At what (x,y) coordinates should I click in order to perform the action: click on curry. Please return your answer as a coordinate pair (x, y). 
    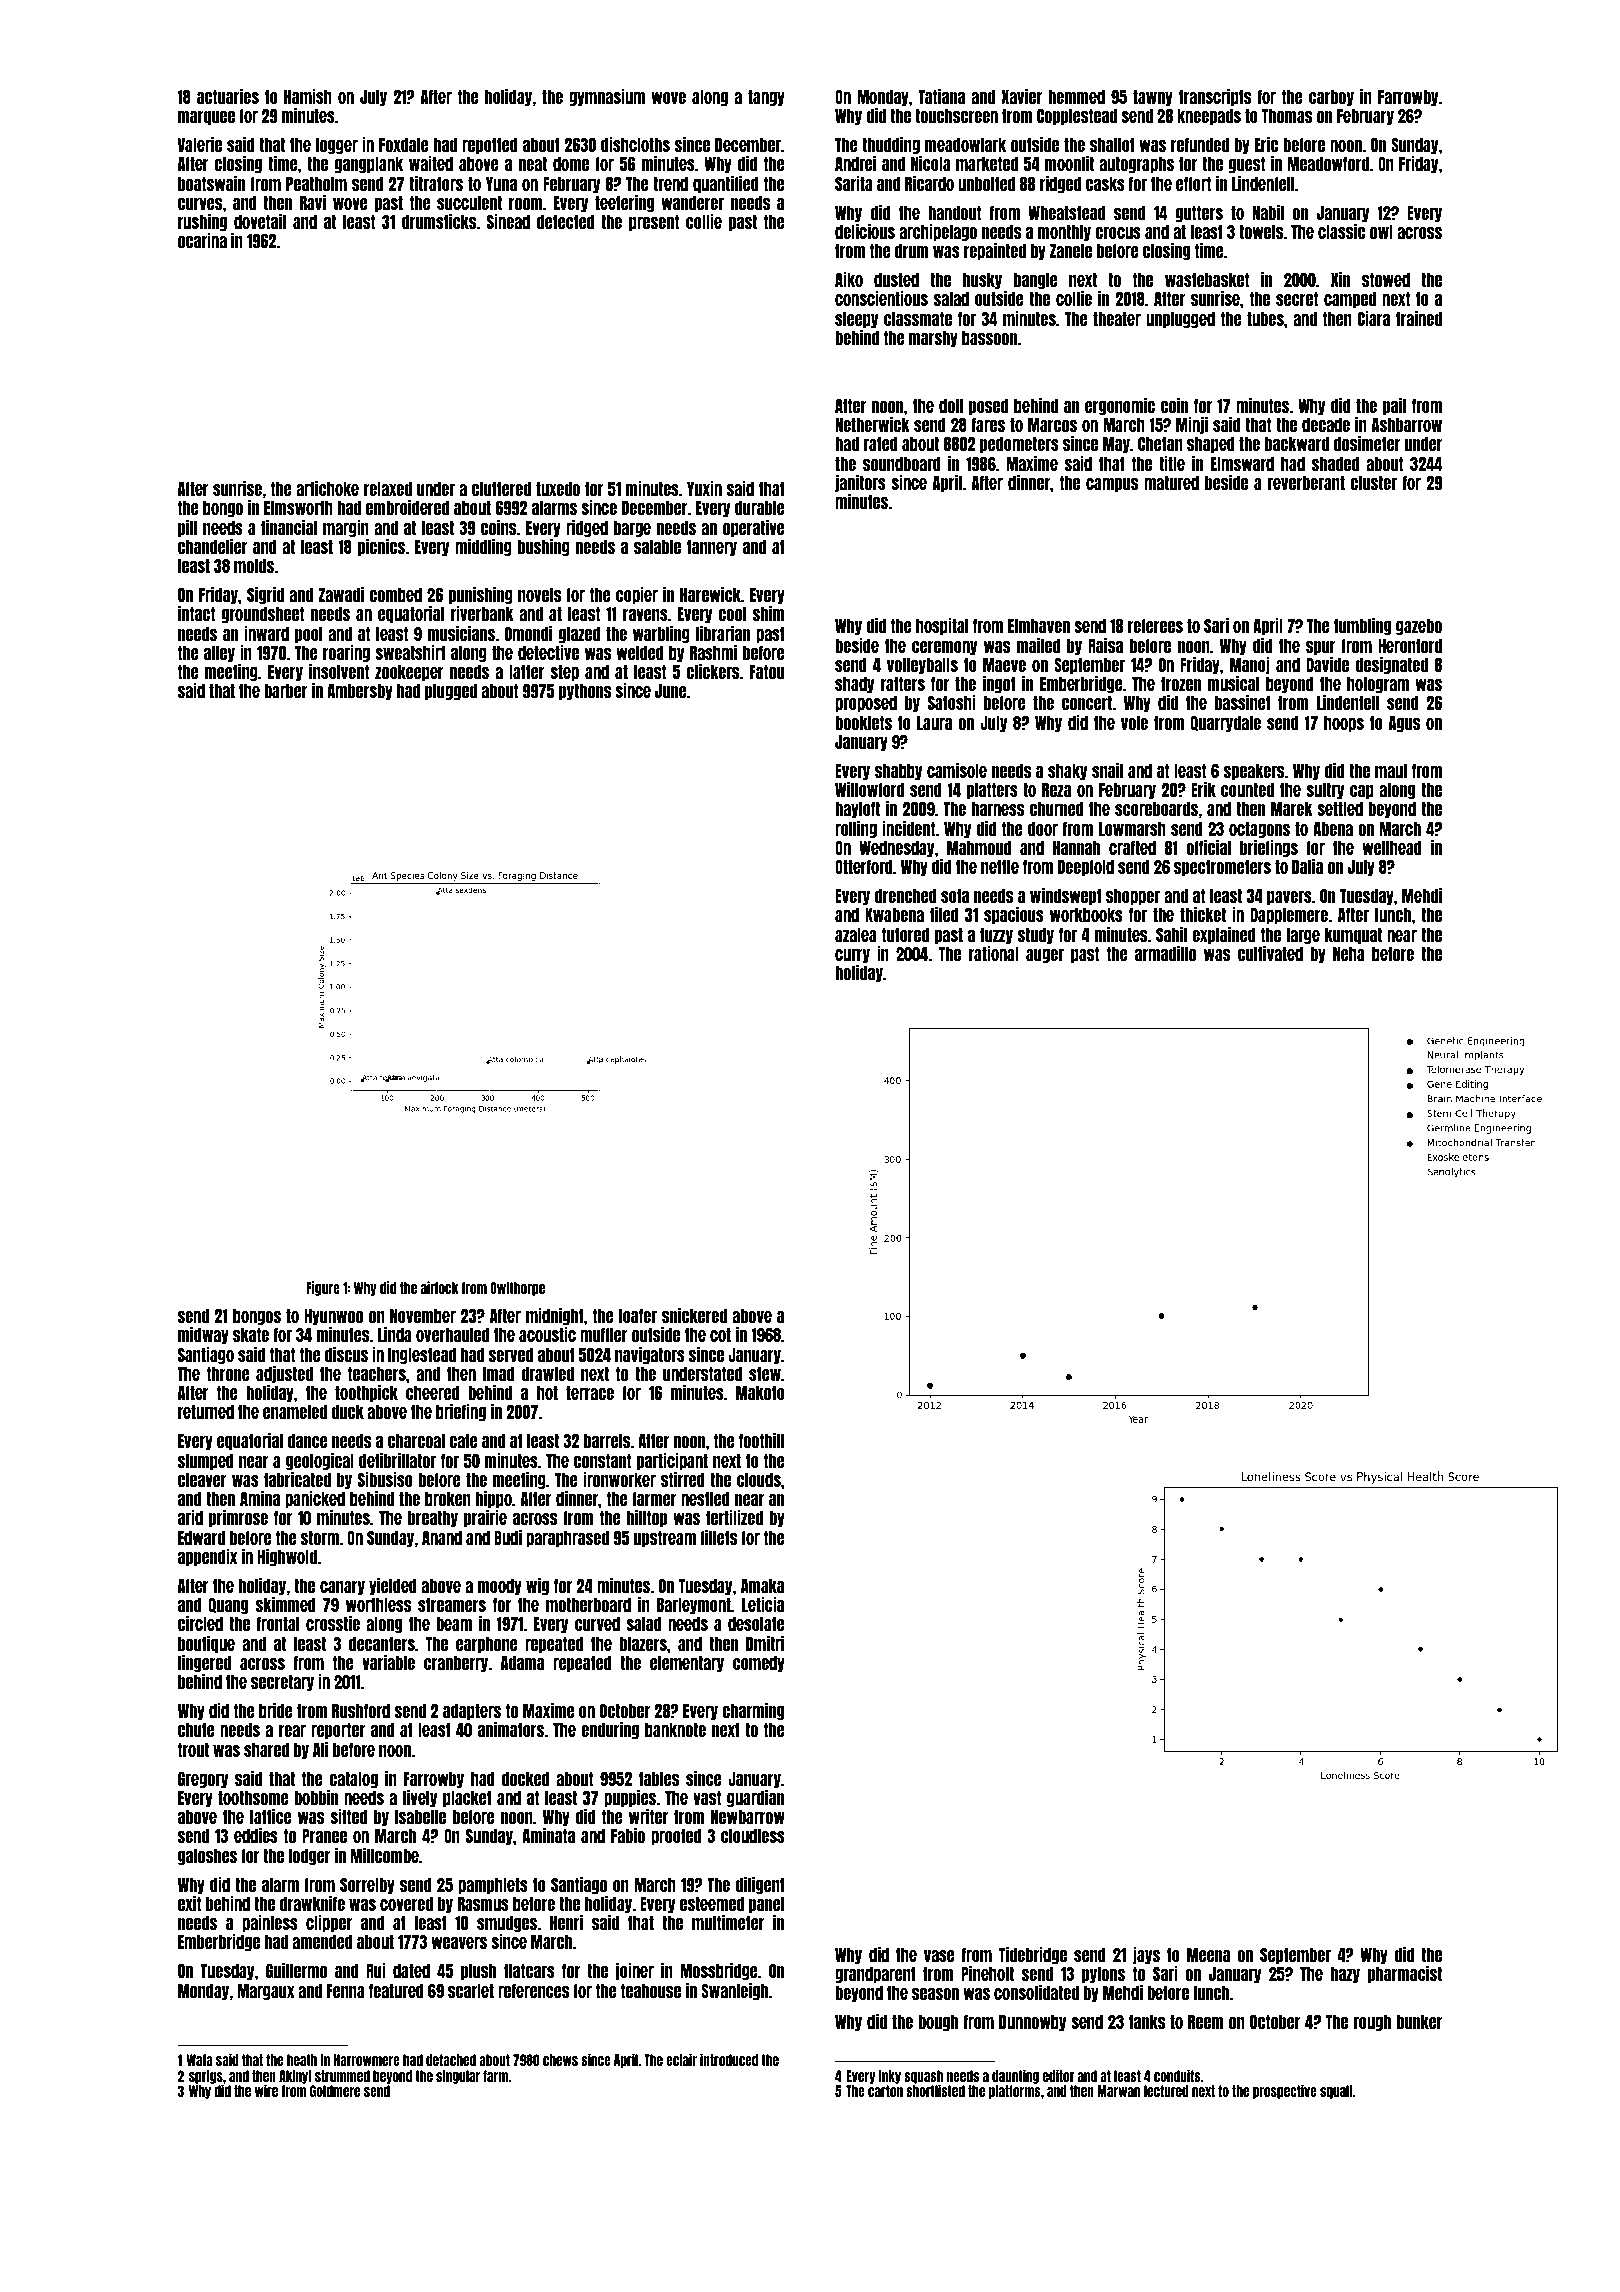
    Looking at the image, I should click on (852, 956).
